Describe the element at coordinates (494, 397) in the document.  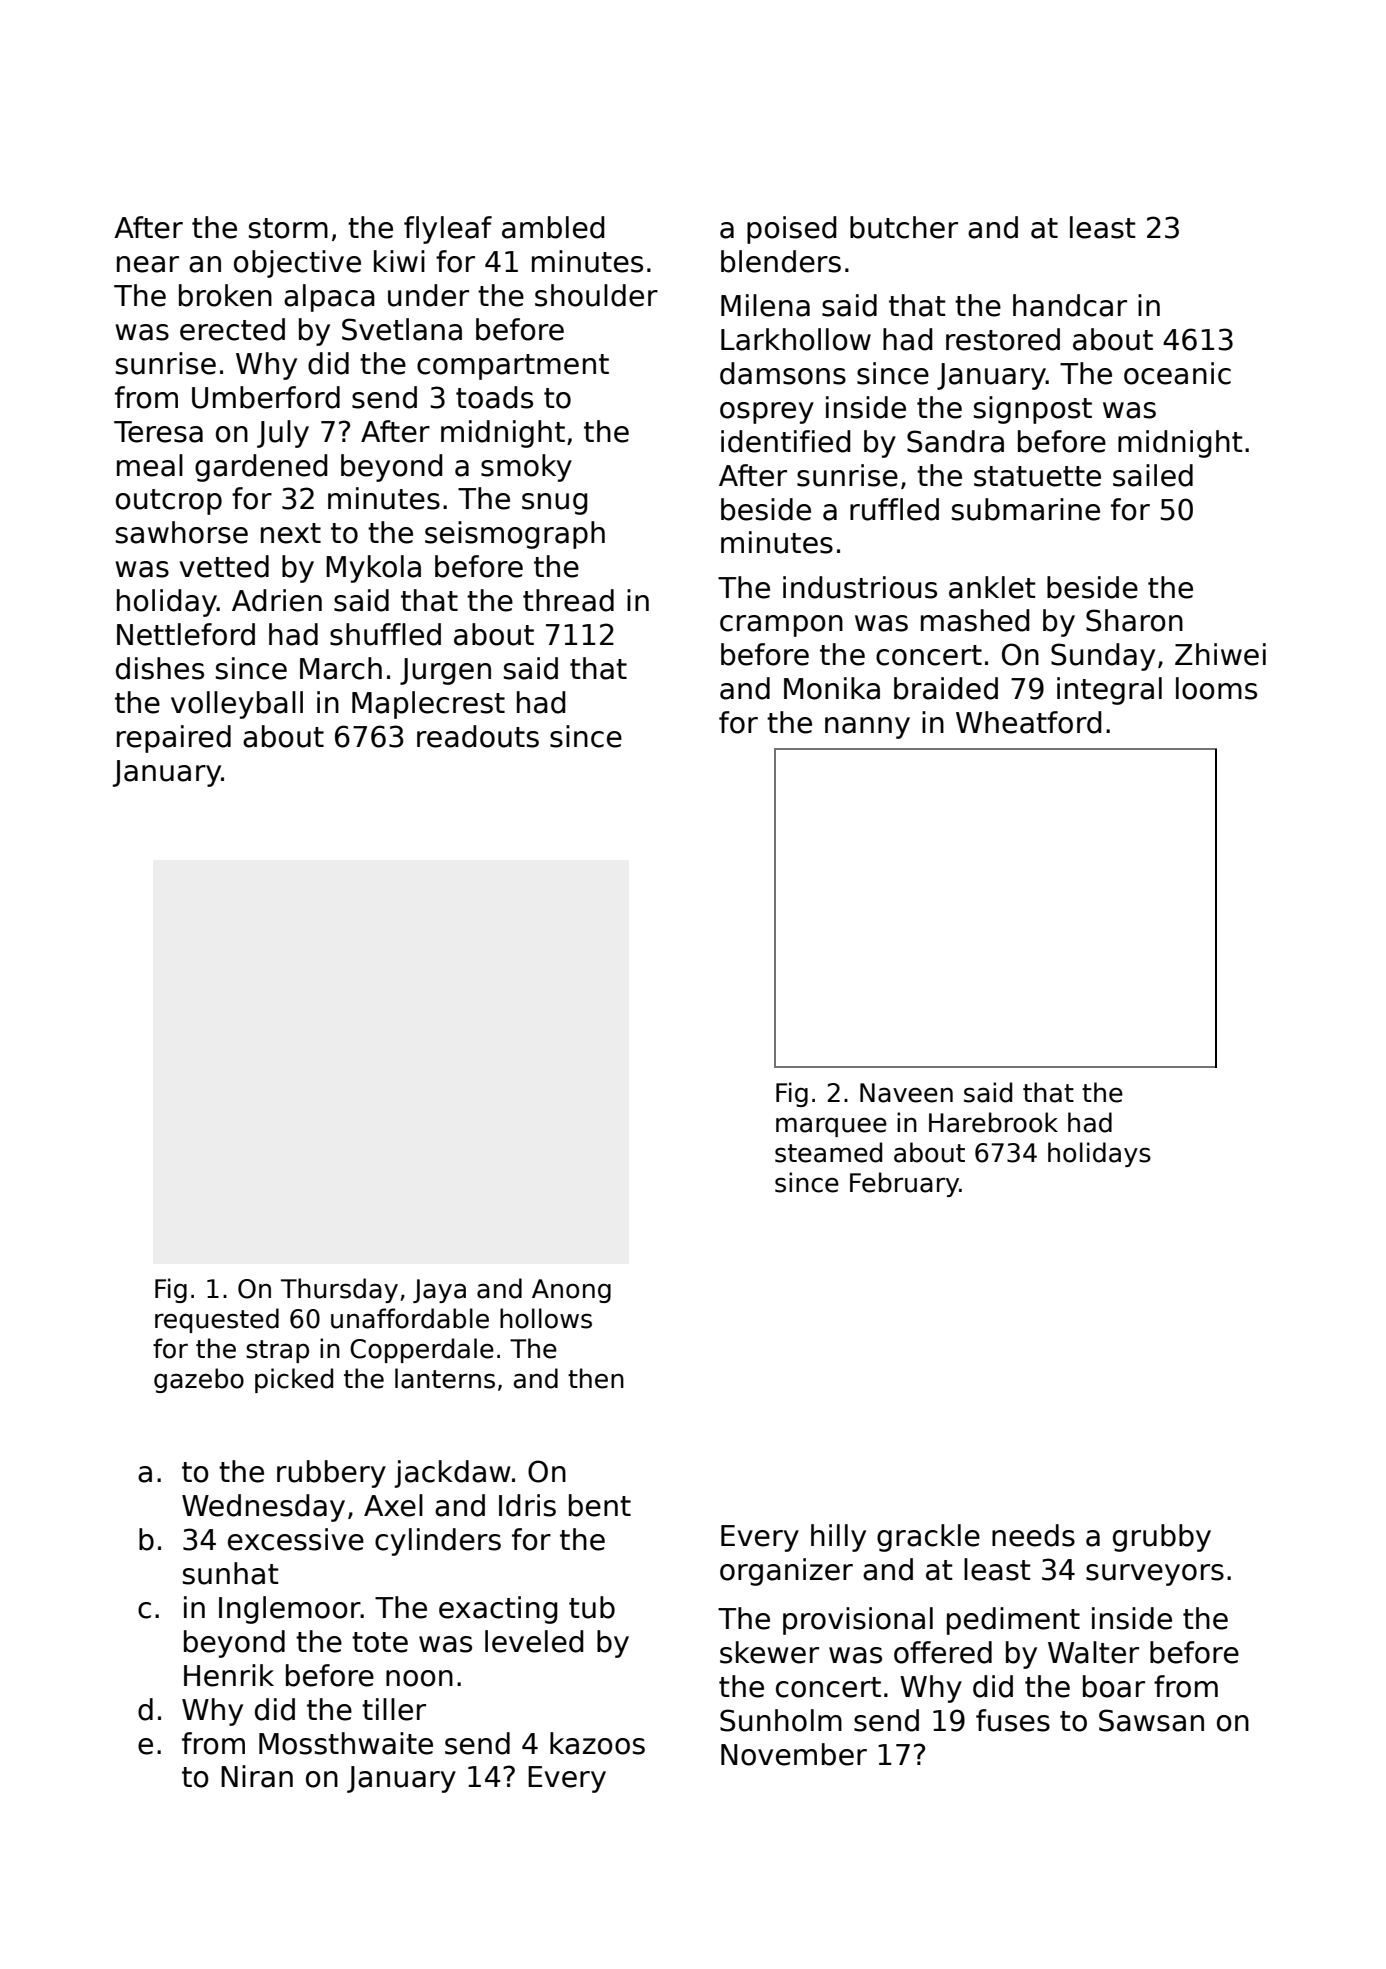
I see `toads` at that location.
